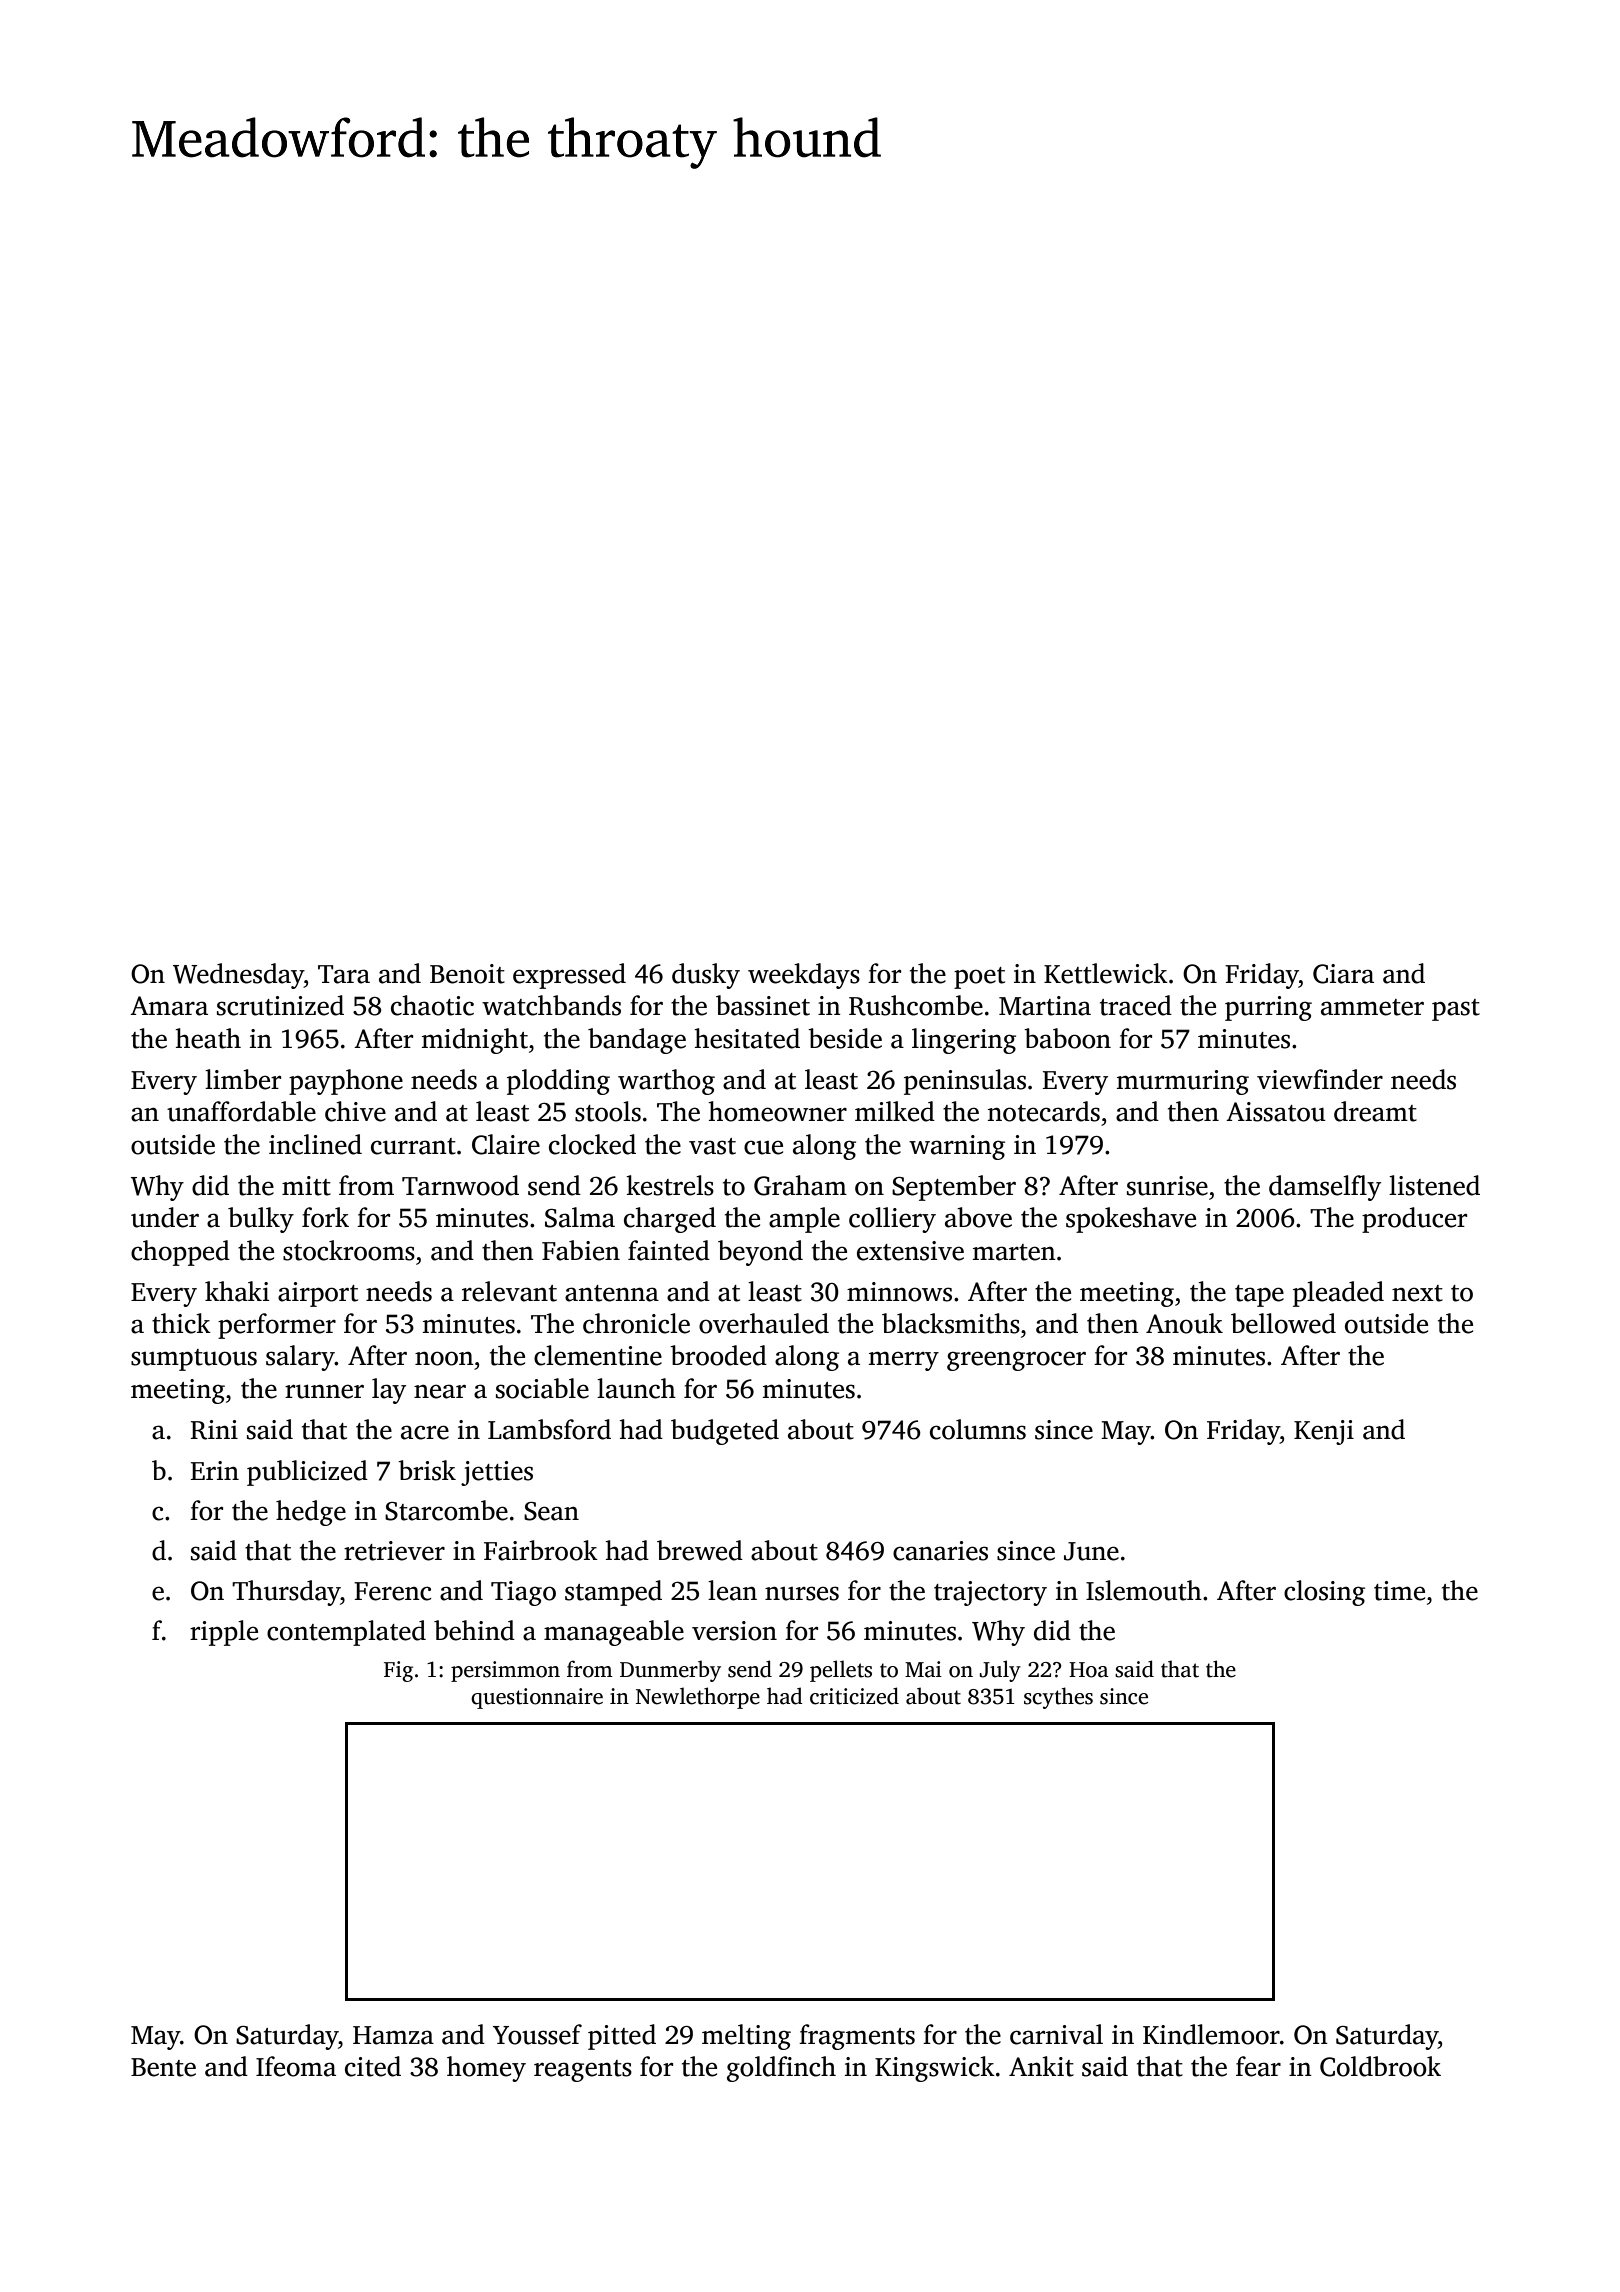 This page has height=2292, width=1620. I want to click on behind, so click(474, 1630).
